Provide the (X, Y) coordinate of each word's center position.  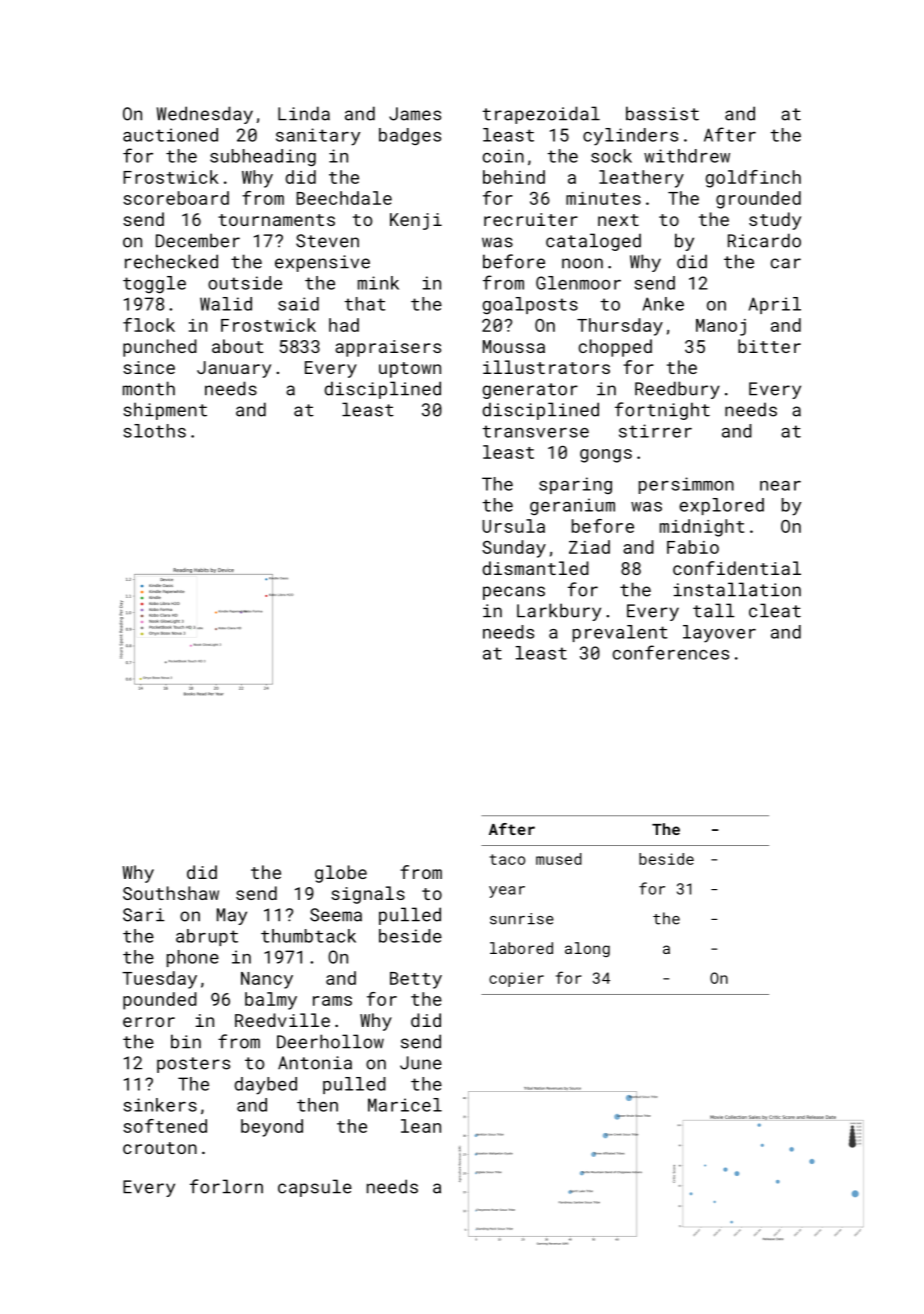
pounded (160, 1001)
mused (559, 859)
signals (368, 895)
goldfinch (753, 179)
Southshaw (171, 893)
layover (719, 634)
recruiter (531, 219)
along (587, 949)
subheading (263, 157)
